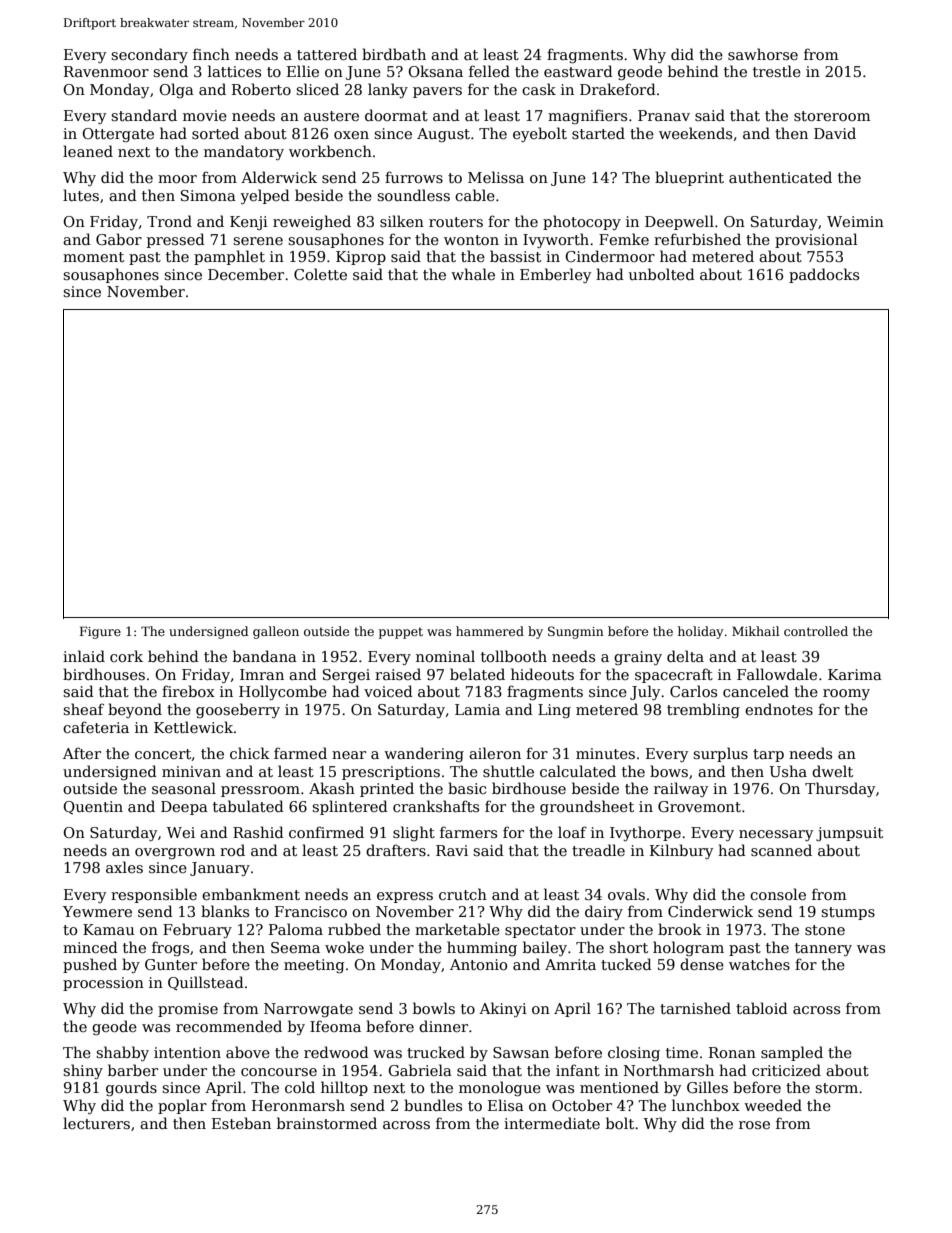  What do you see at coordinates (100, 632) in the screenshot?
I see `Figure` at bounding box center [100, 632].
